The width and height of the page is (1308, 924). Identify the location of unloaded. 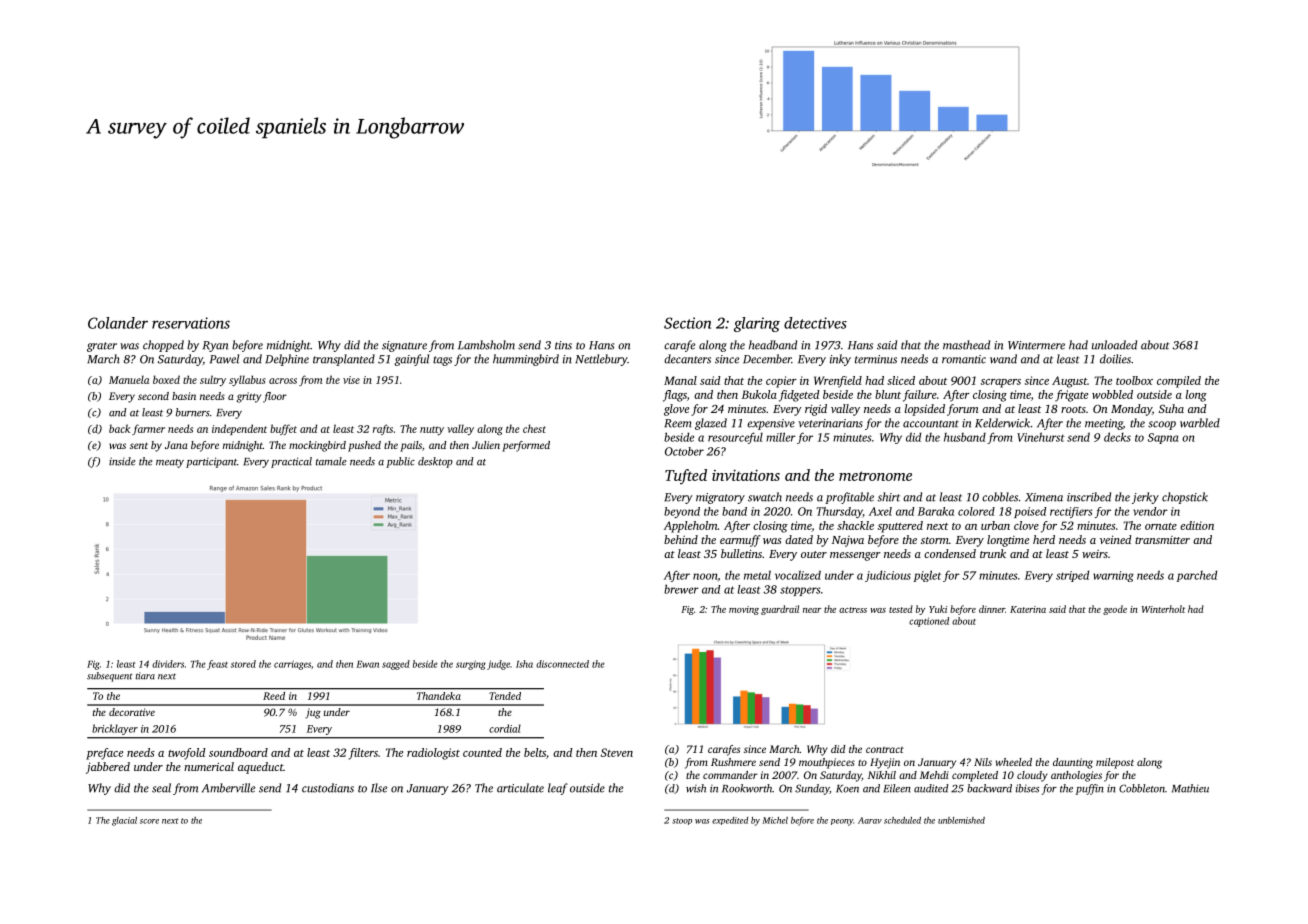
(1114, 345).
